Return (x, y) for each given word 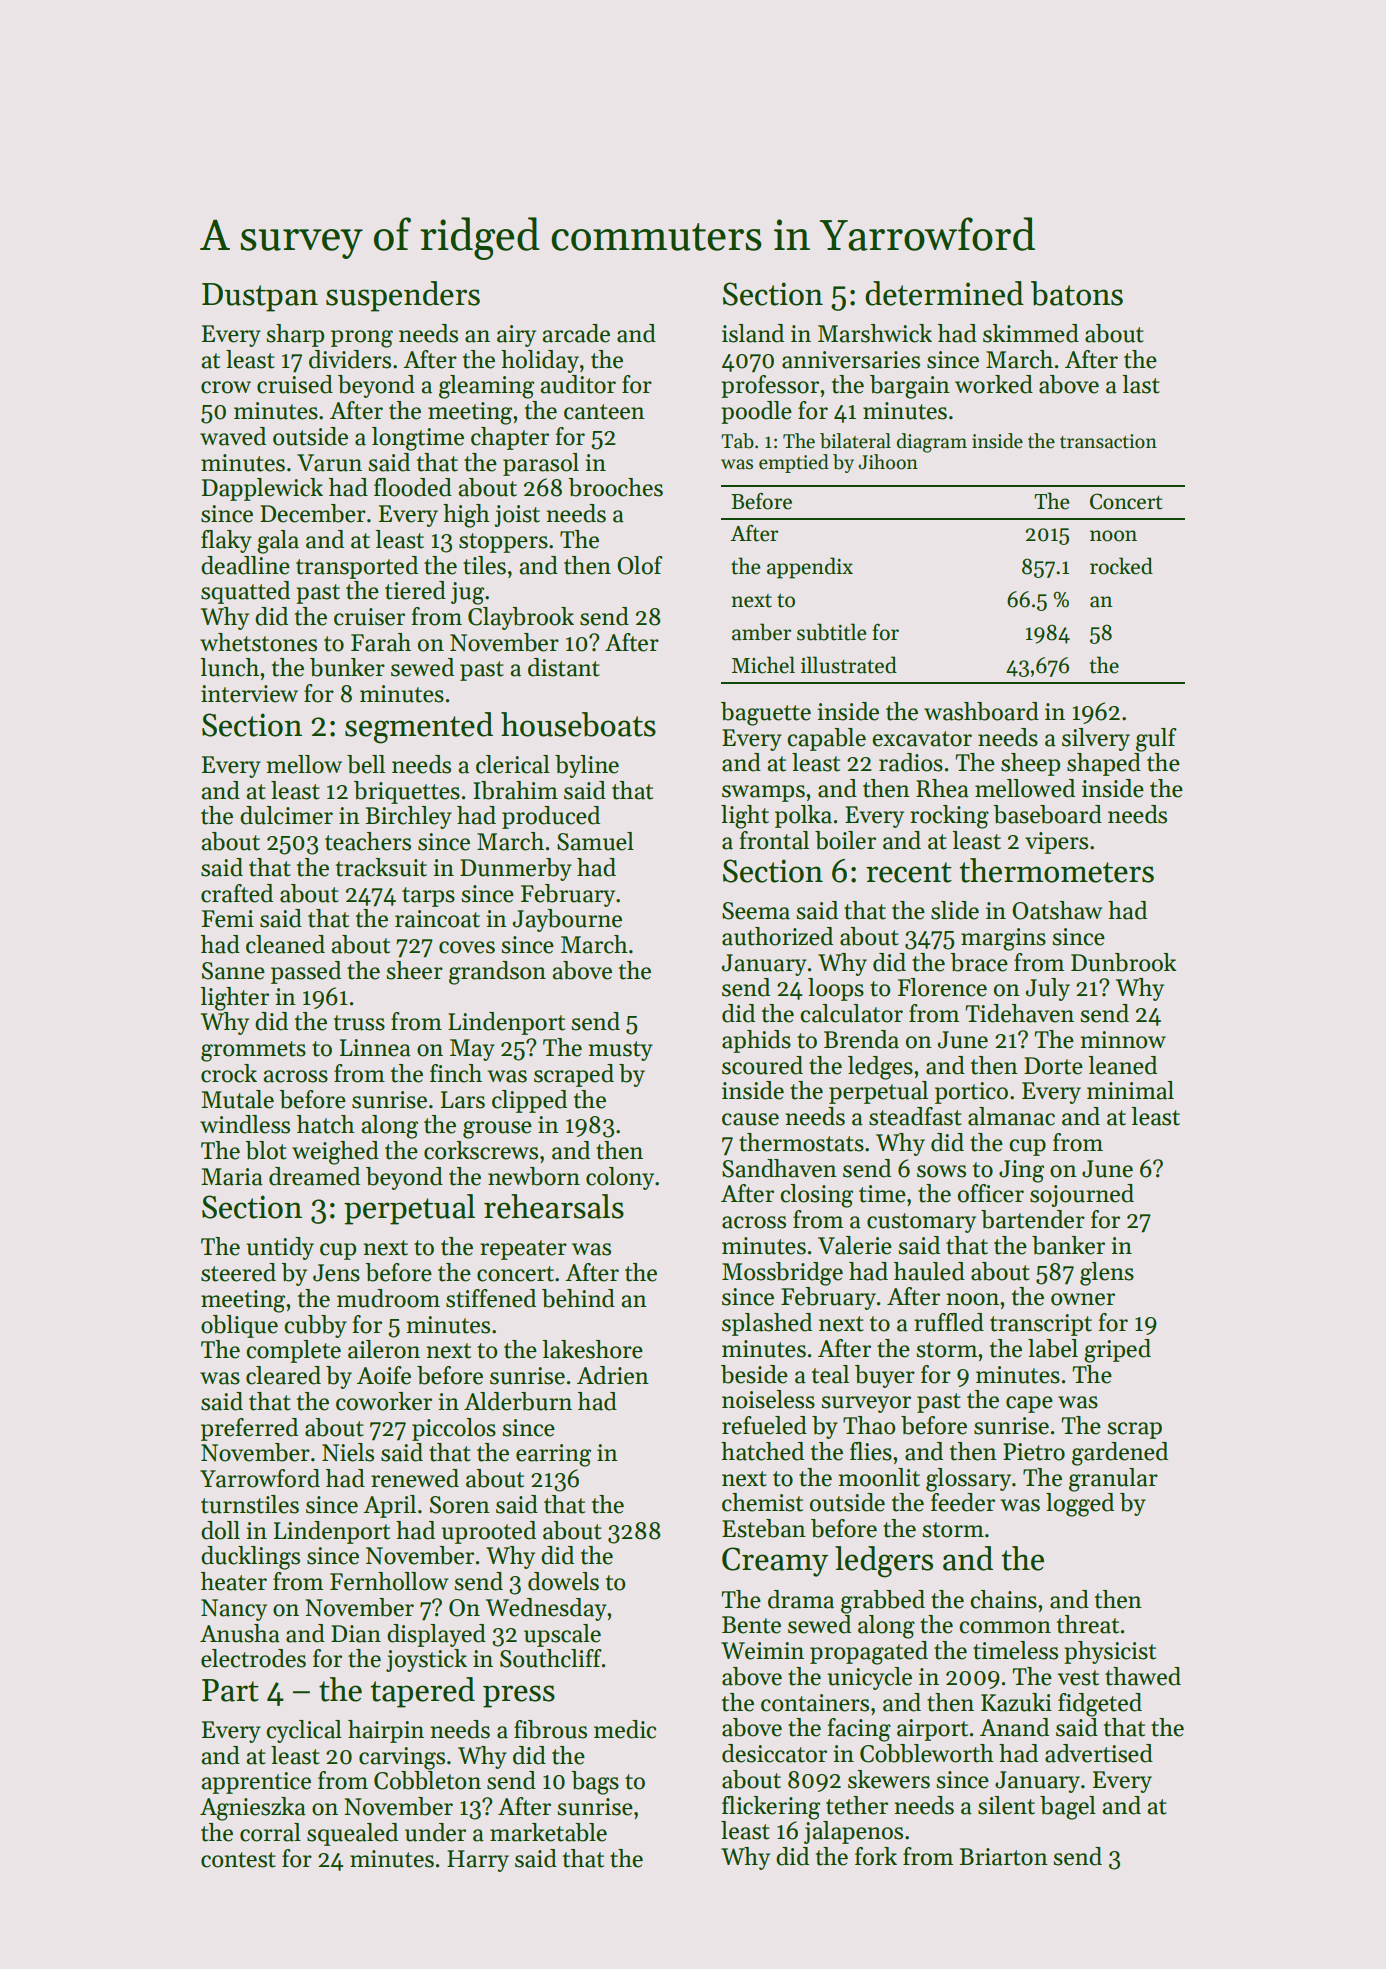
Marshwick (875, 333)
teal (830, 1374)
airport (932, 1730)
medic (625, 1729)
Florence (942, 987)
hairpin (386, 1731)
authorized (777, 936)
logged (1080, 1505)
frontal (774, 840)
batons (1077, 293)
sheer (414, 970)
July (1047, 989)
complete (293, 1351)
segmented (419, 728)
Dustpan (260, 297)
